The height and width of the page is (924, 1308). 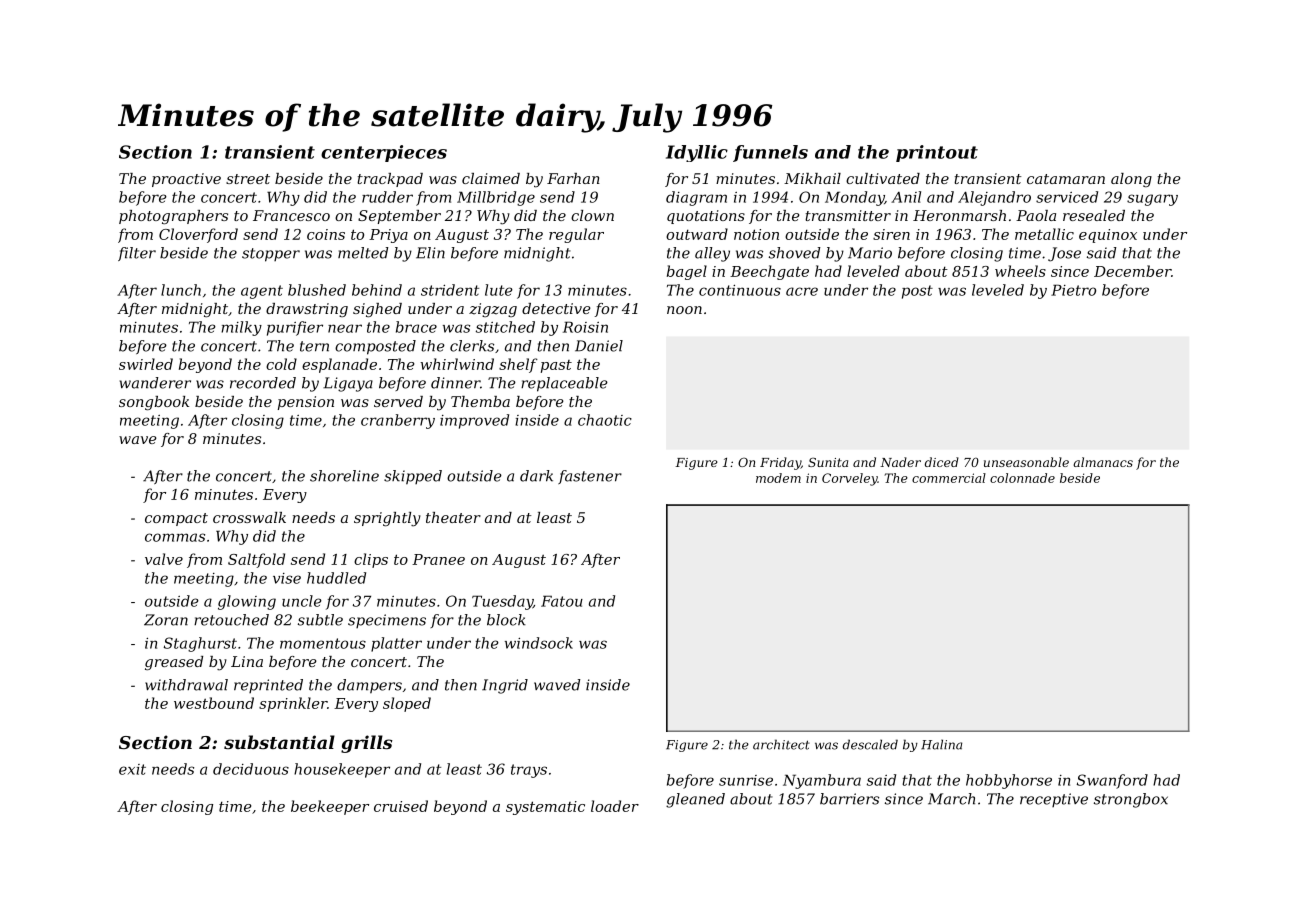 What do you see at coordinates (615, 806) in the page?
I see `loader` at bounding box center [615, 806].
